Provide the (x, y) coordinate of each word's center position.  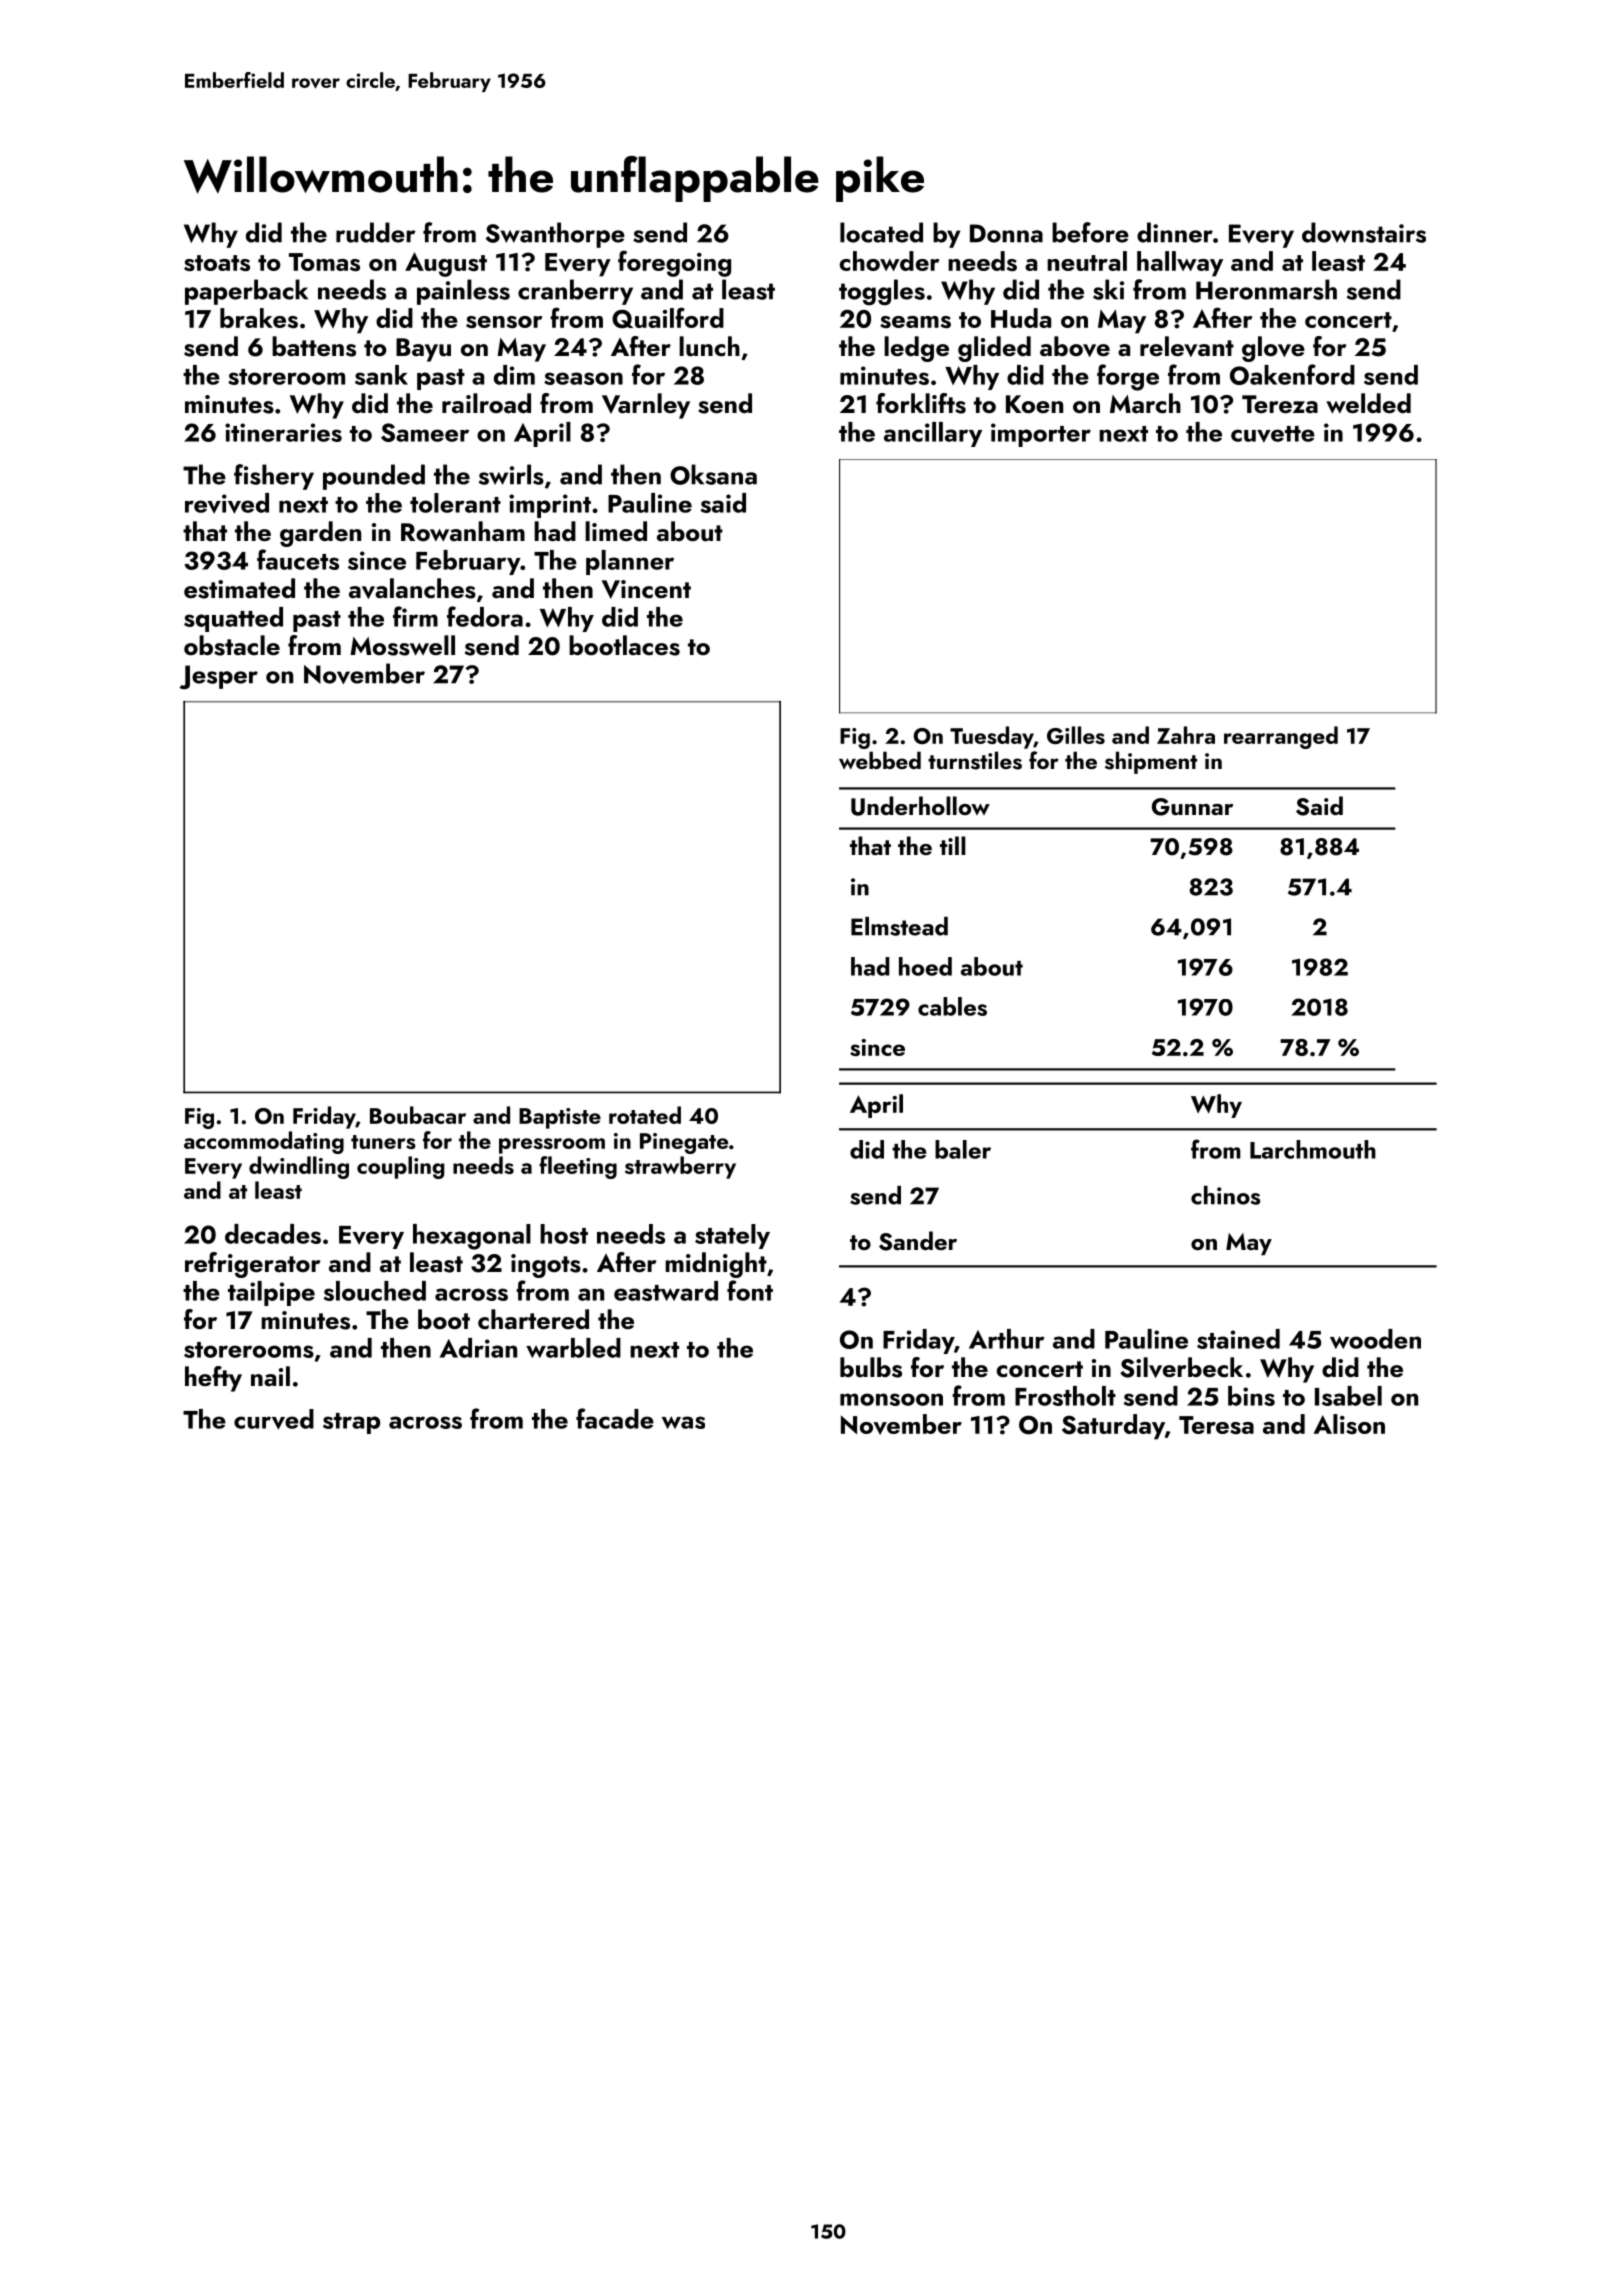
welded (1368, 403)
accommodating (264, 1142)
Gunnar (1192, 807)
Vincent (646, 589)
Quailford (668, 318)
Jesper (218, 677)
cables (952, 1006)
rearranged (1281, 737)
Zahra (1186, 735)
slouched (375, 1291)
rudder (376, 232)
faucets (298, 559)
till (953, 845)
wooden (1375, 1339)
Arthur (1007, 1339)
